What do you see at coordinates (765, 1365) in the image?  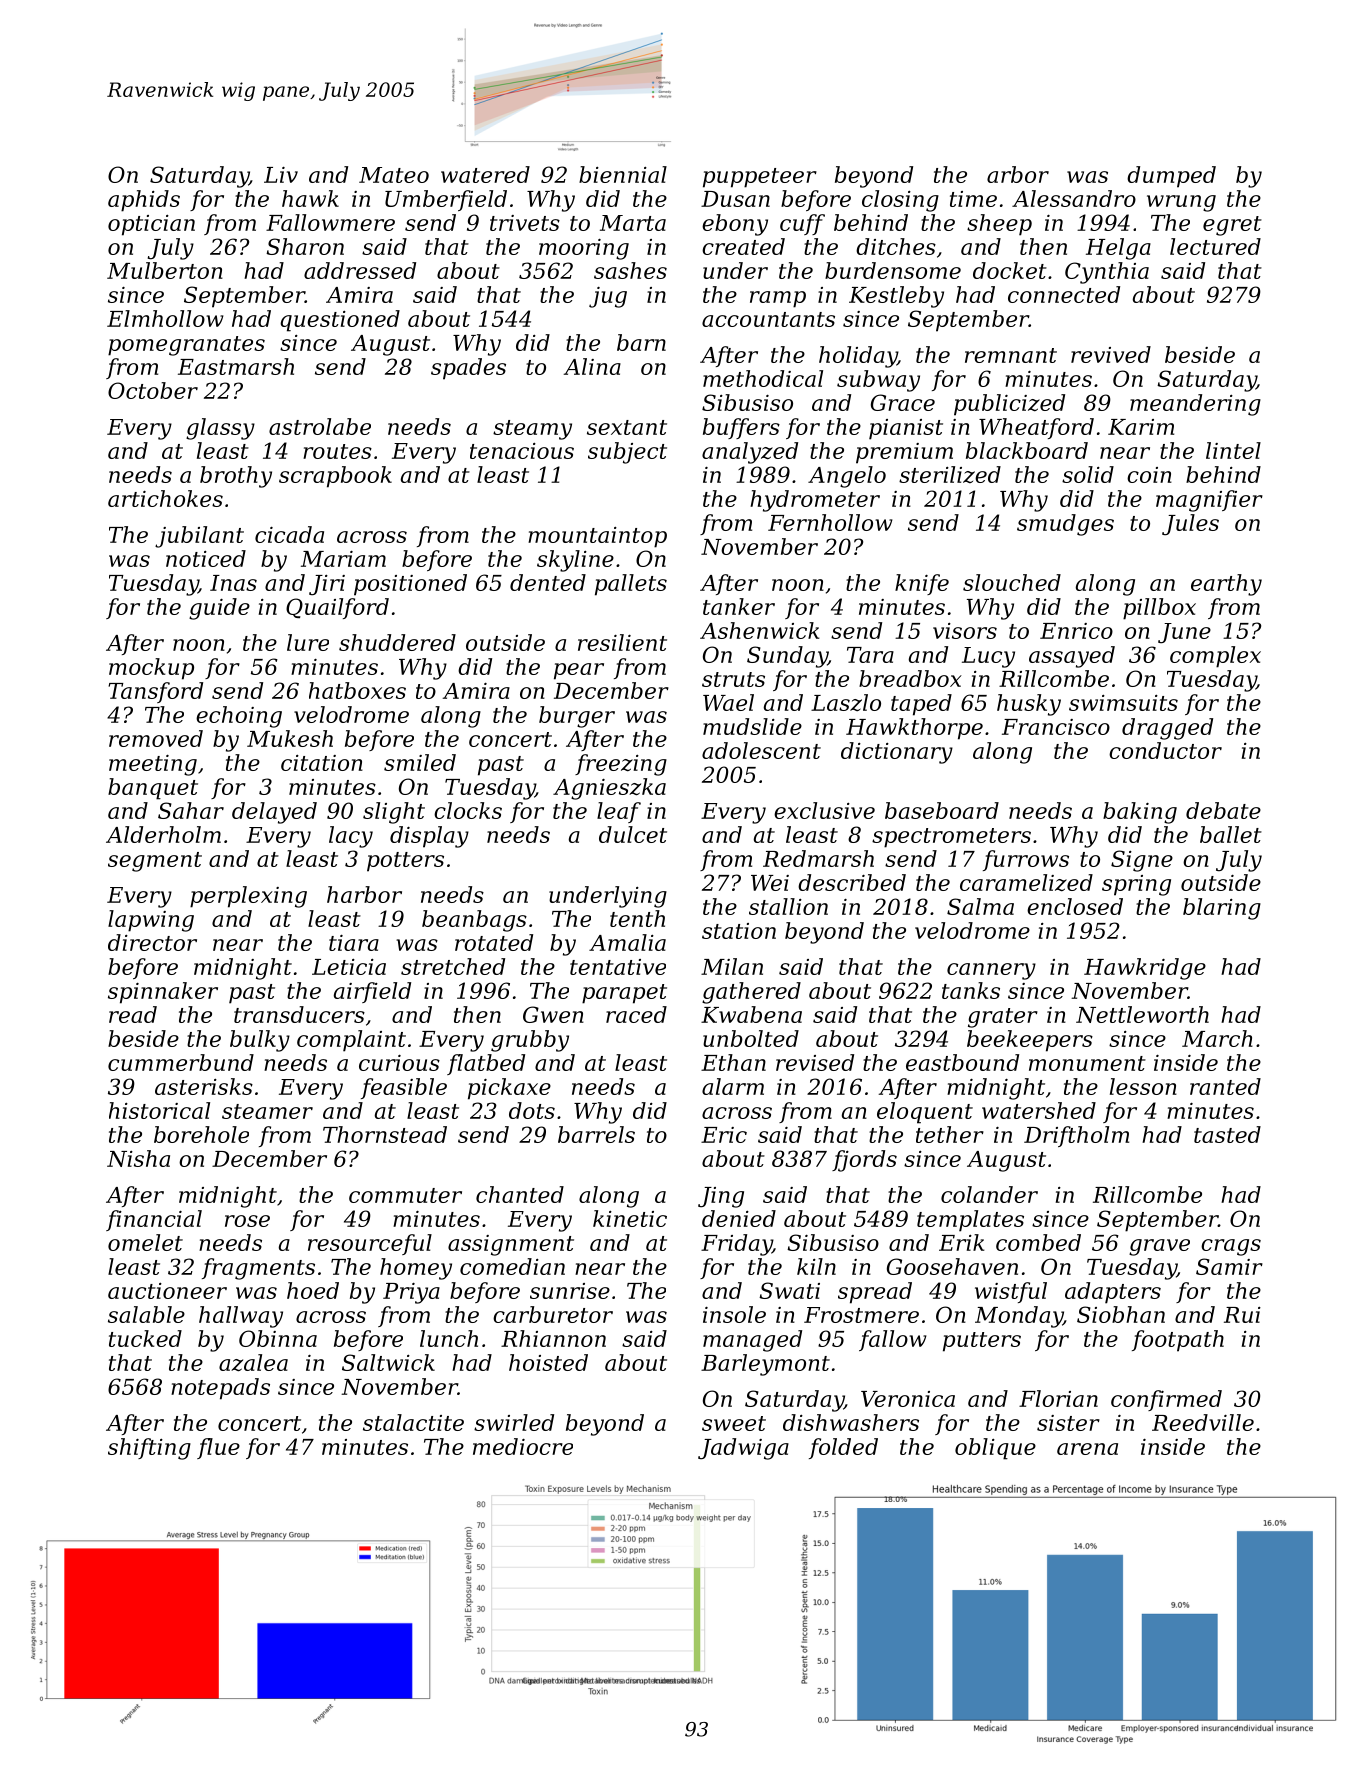 I see `Barleymont` at bounding box center [765, 1365].
